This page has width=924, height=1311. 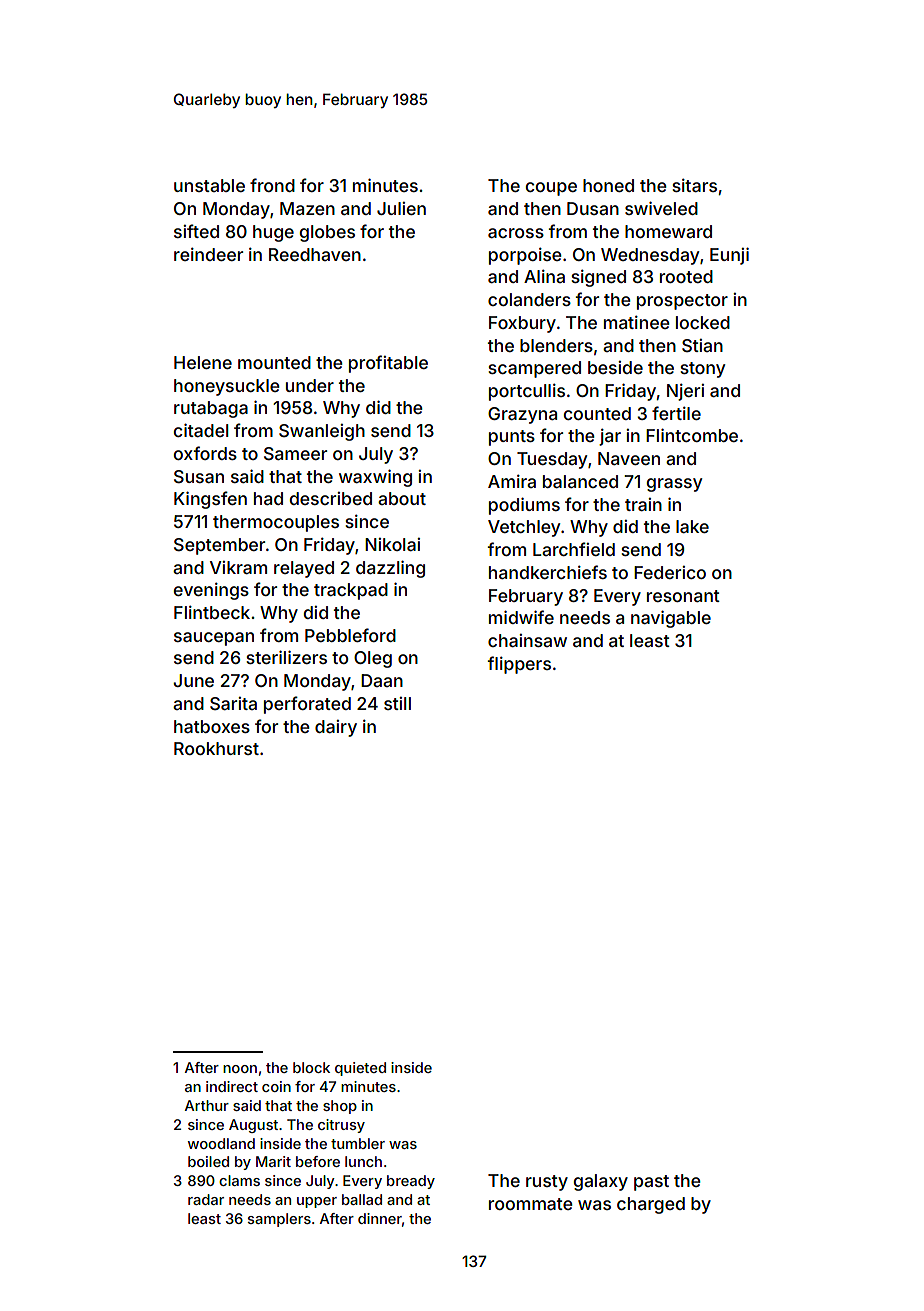 What do you see at coordinates (401, 208) in the page?
I see `Julien` at bounding box center [401, 208].
